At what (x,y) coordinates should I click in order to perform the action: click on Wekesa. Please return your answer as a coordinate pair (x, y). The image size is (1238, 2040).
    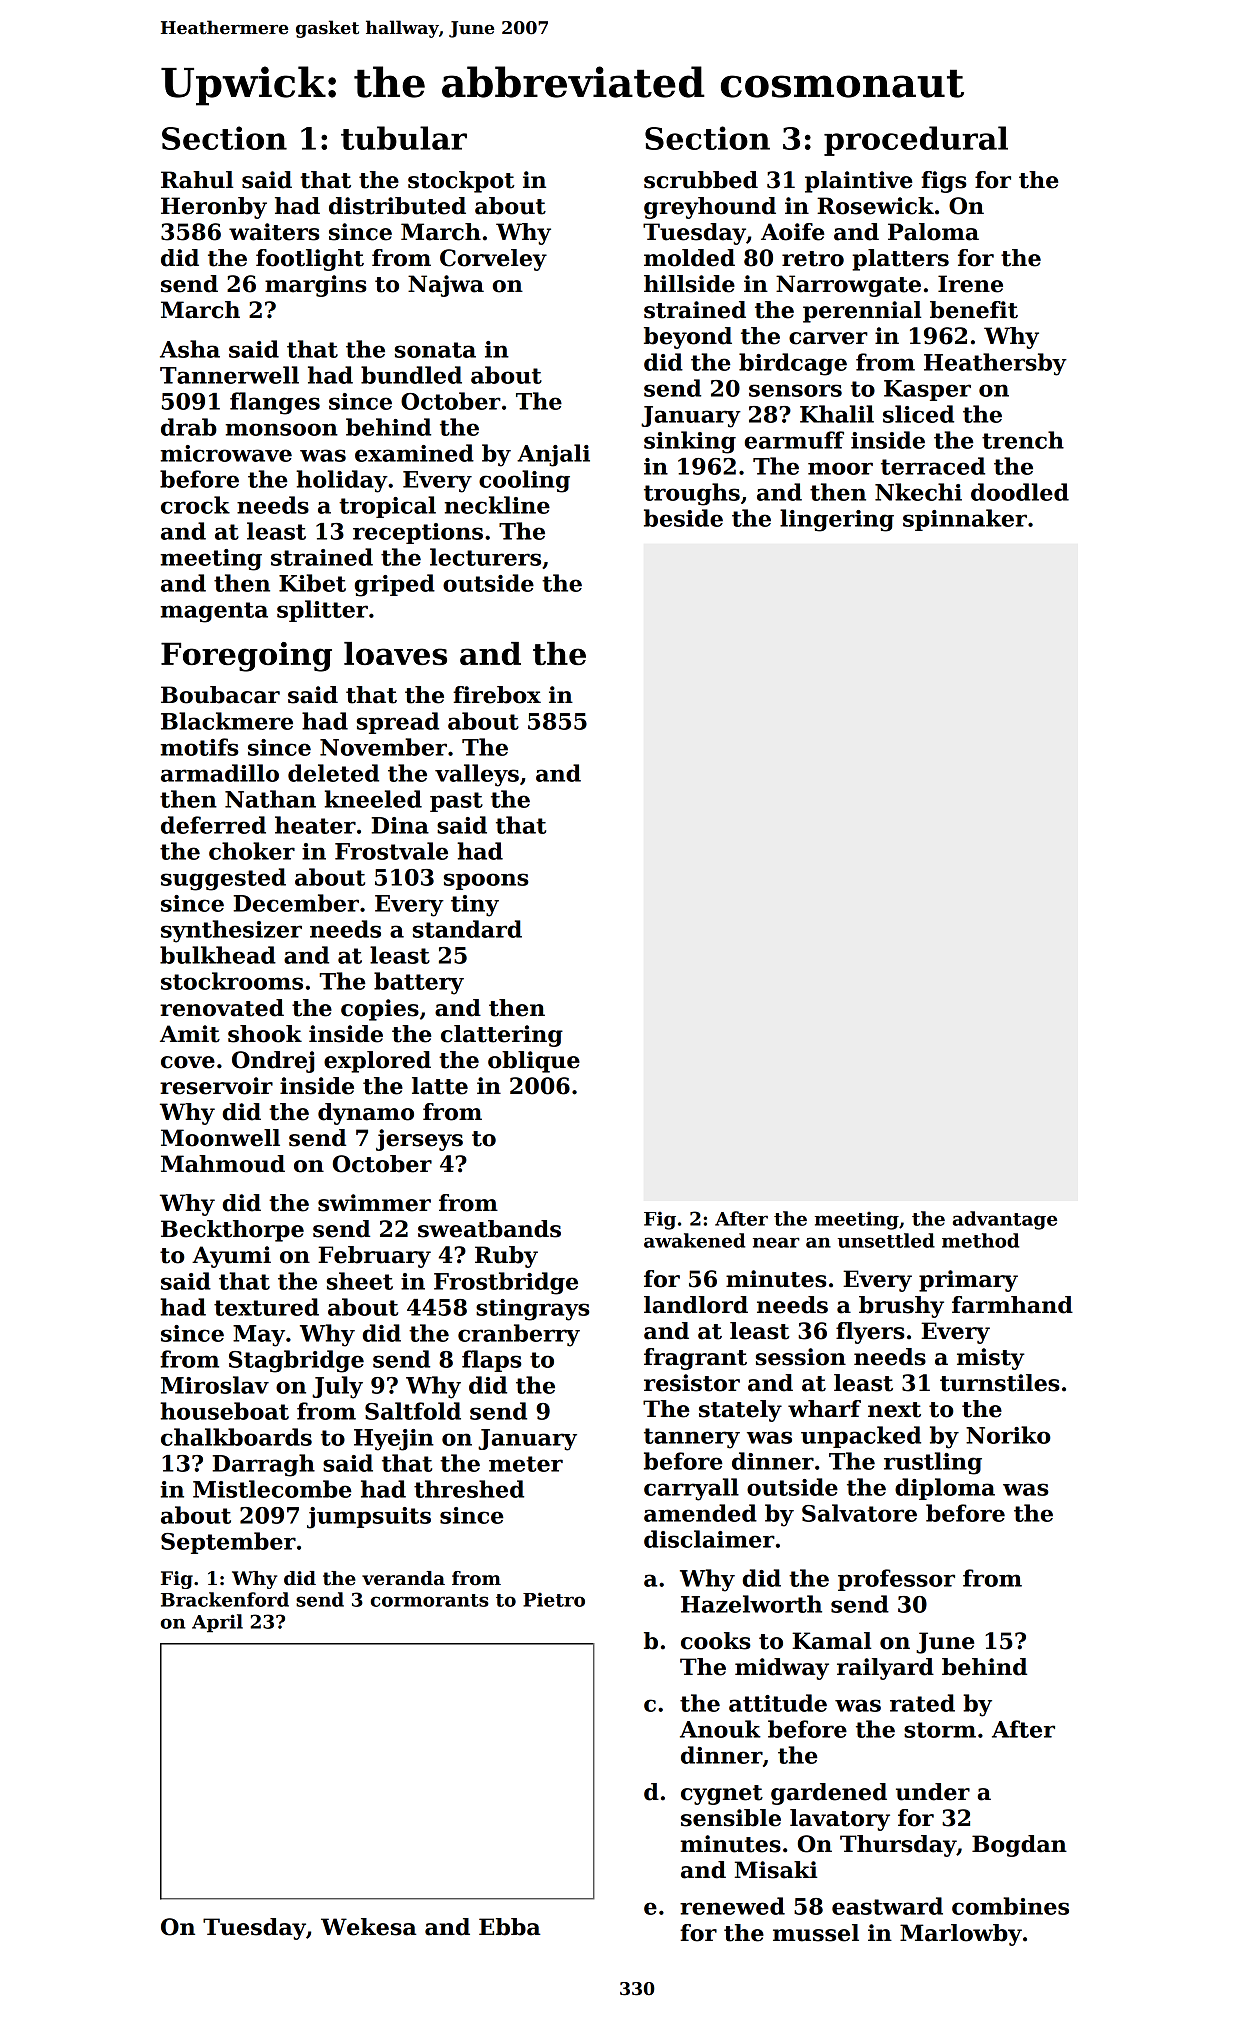
    Looking at the image, I should click on (369, 1927).
